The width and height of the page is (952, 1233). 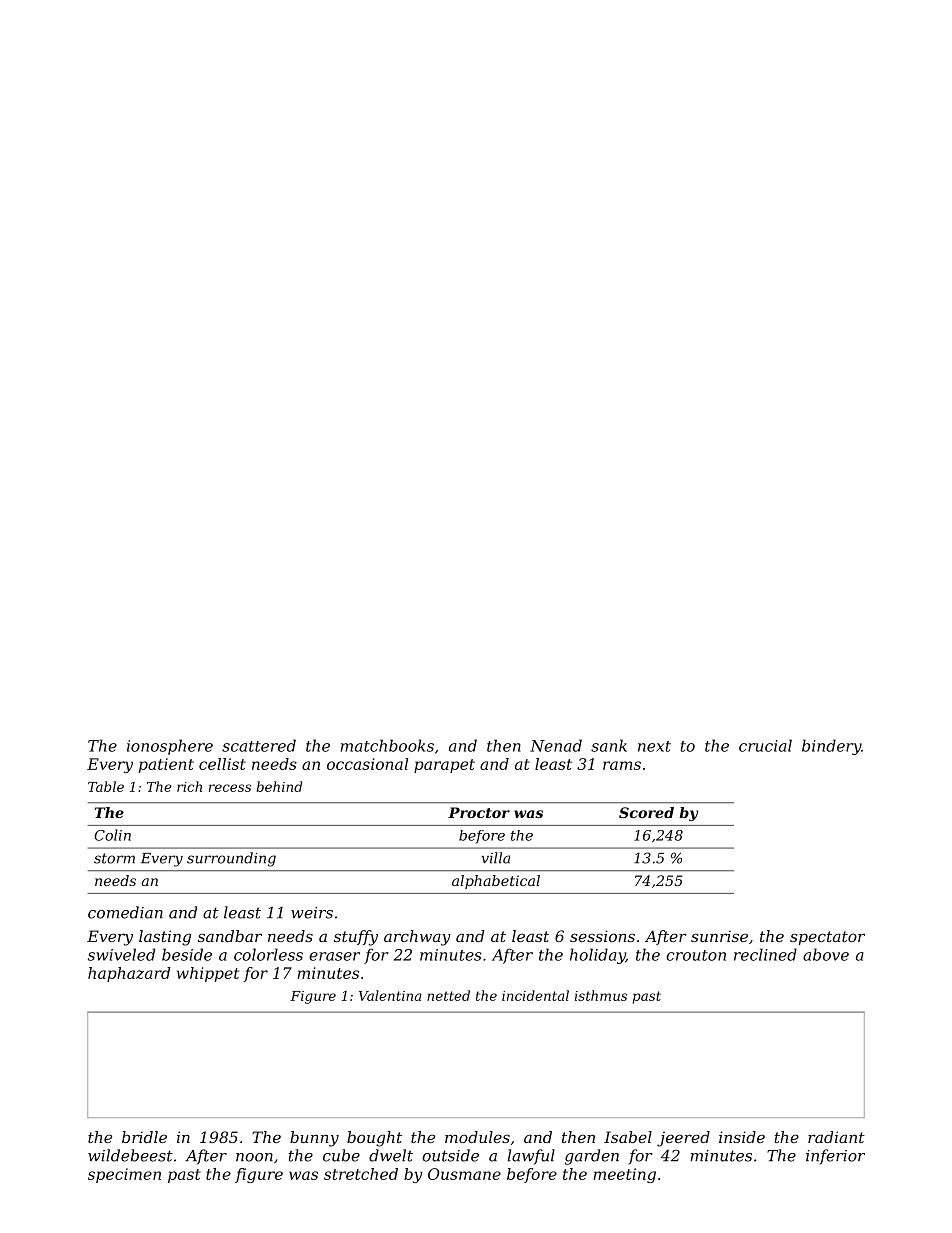 I want to click on haphazard, so click(x=129, y=974).
